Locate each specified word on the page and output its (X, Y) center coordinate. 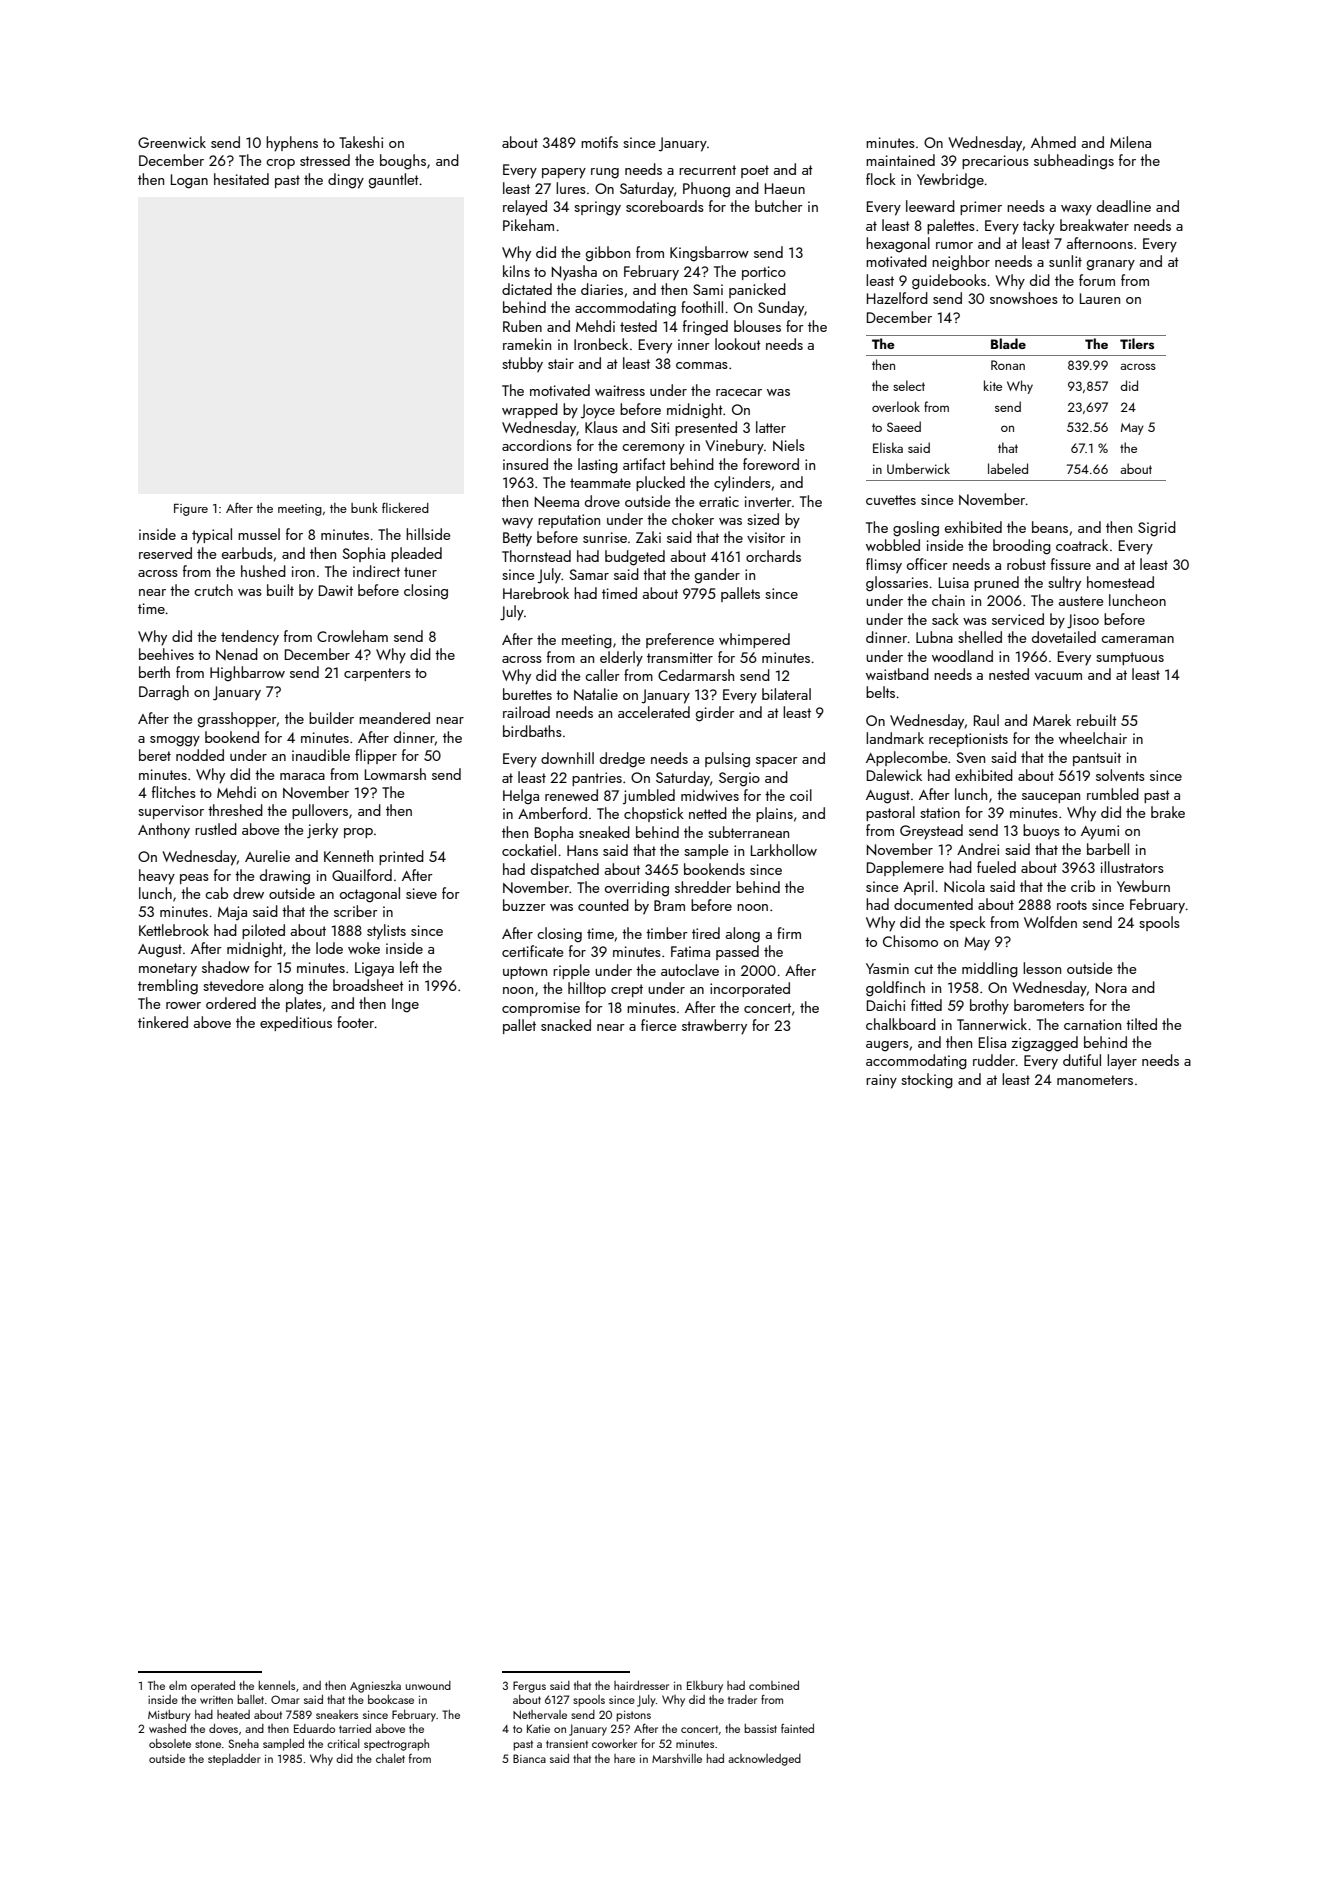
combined (774, 1685)
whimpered (754, 640)
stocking (927, 1081)
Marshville (677, 1758)
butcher (779, 206)
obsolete (170, 1743)
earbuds (247, 553)
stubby (522, 365)
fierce (658, 1025)
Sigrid (1157, 529)
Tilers (1137, 343)
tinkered (163, 1022)
